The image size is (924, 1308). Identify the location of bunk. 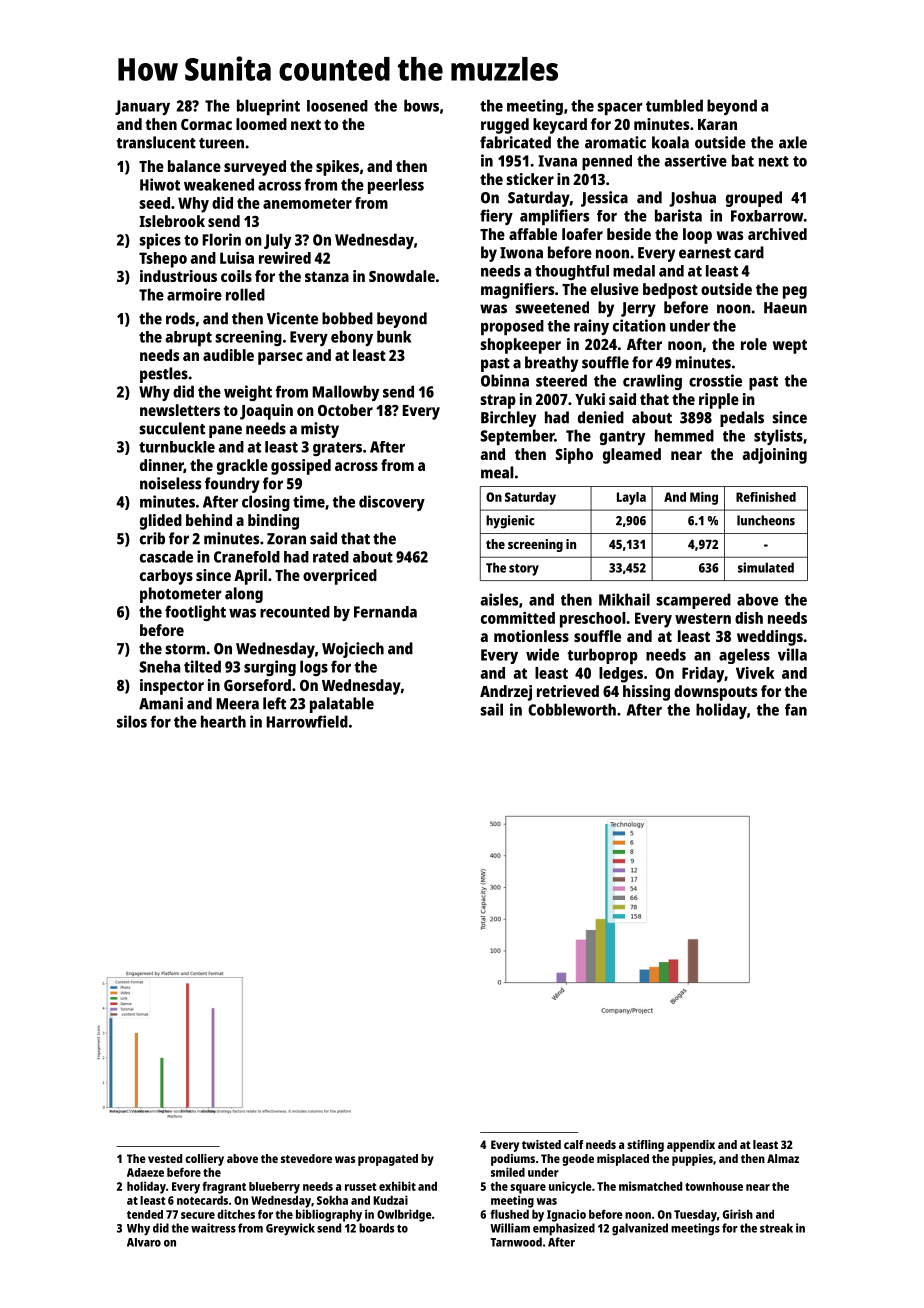
(394, 336).
